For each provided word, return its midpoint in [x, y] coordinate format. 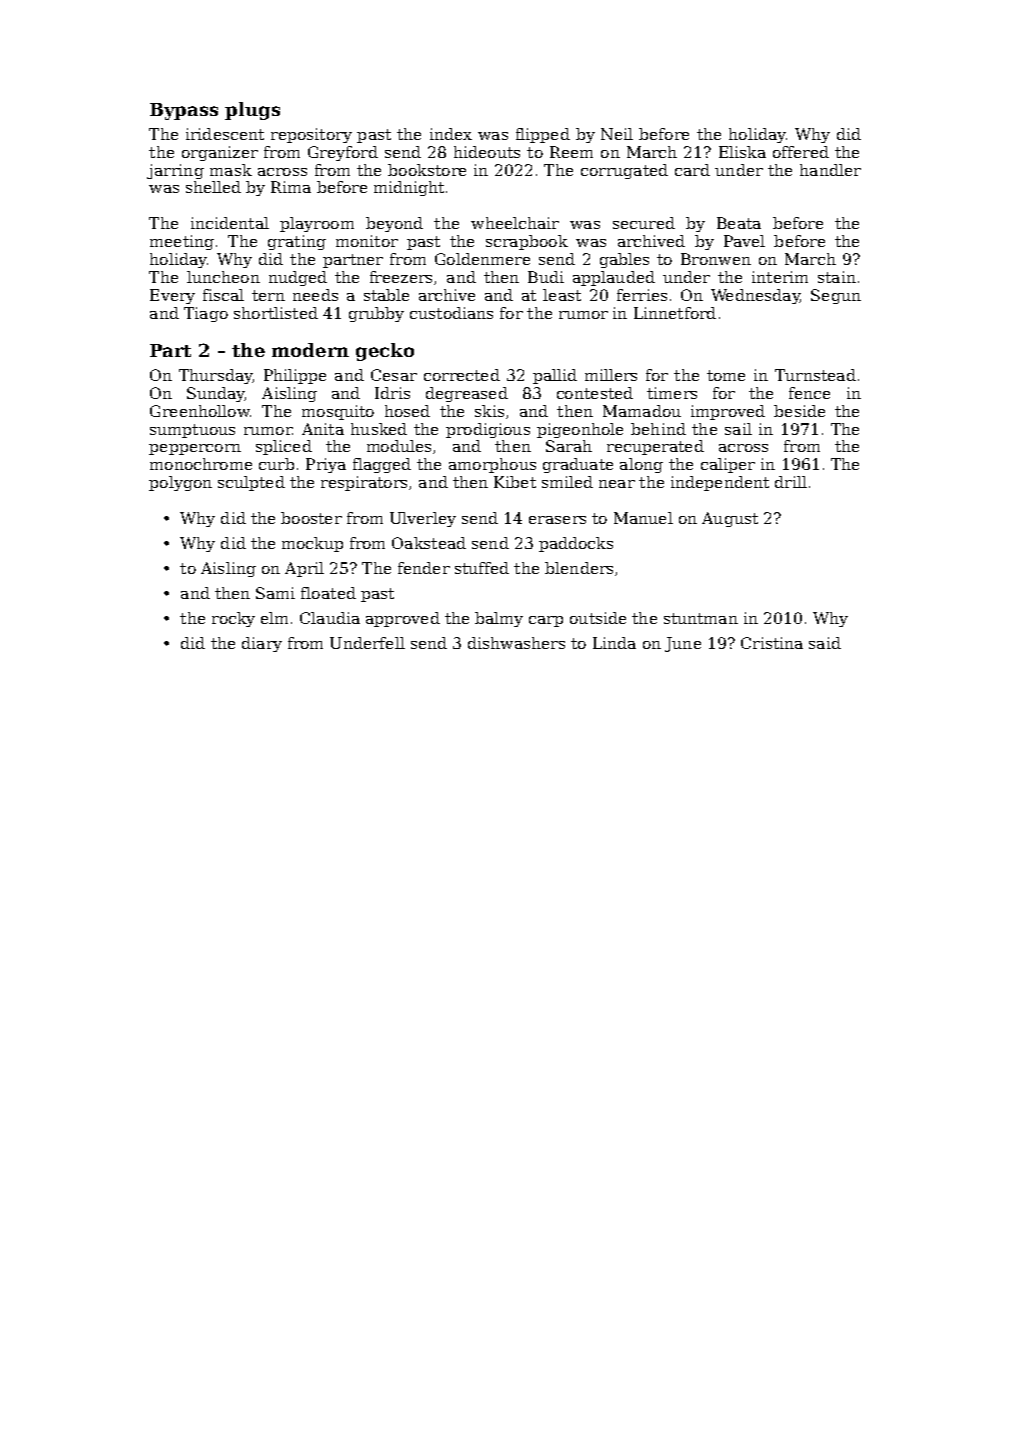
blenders [579, 568]
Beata [739, 223]
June [683, 644]
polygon [180, 483]
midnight [409, 188]
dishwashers [516, 643]
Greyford [343, 153]
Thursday [215, 376]
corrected [462, 375]
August [730, 519]
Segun [836, 296]
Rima [291, 187]
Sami [275, 593]
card [692, 170]
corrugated [624, 171]
